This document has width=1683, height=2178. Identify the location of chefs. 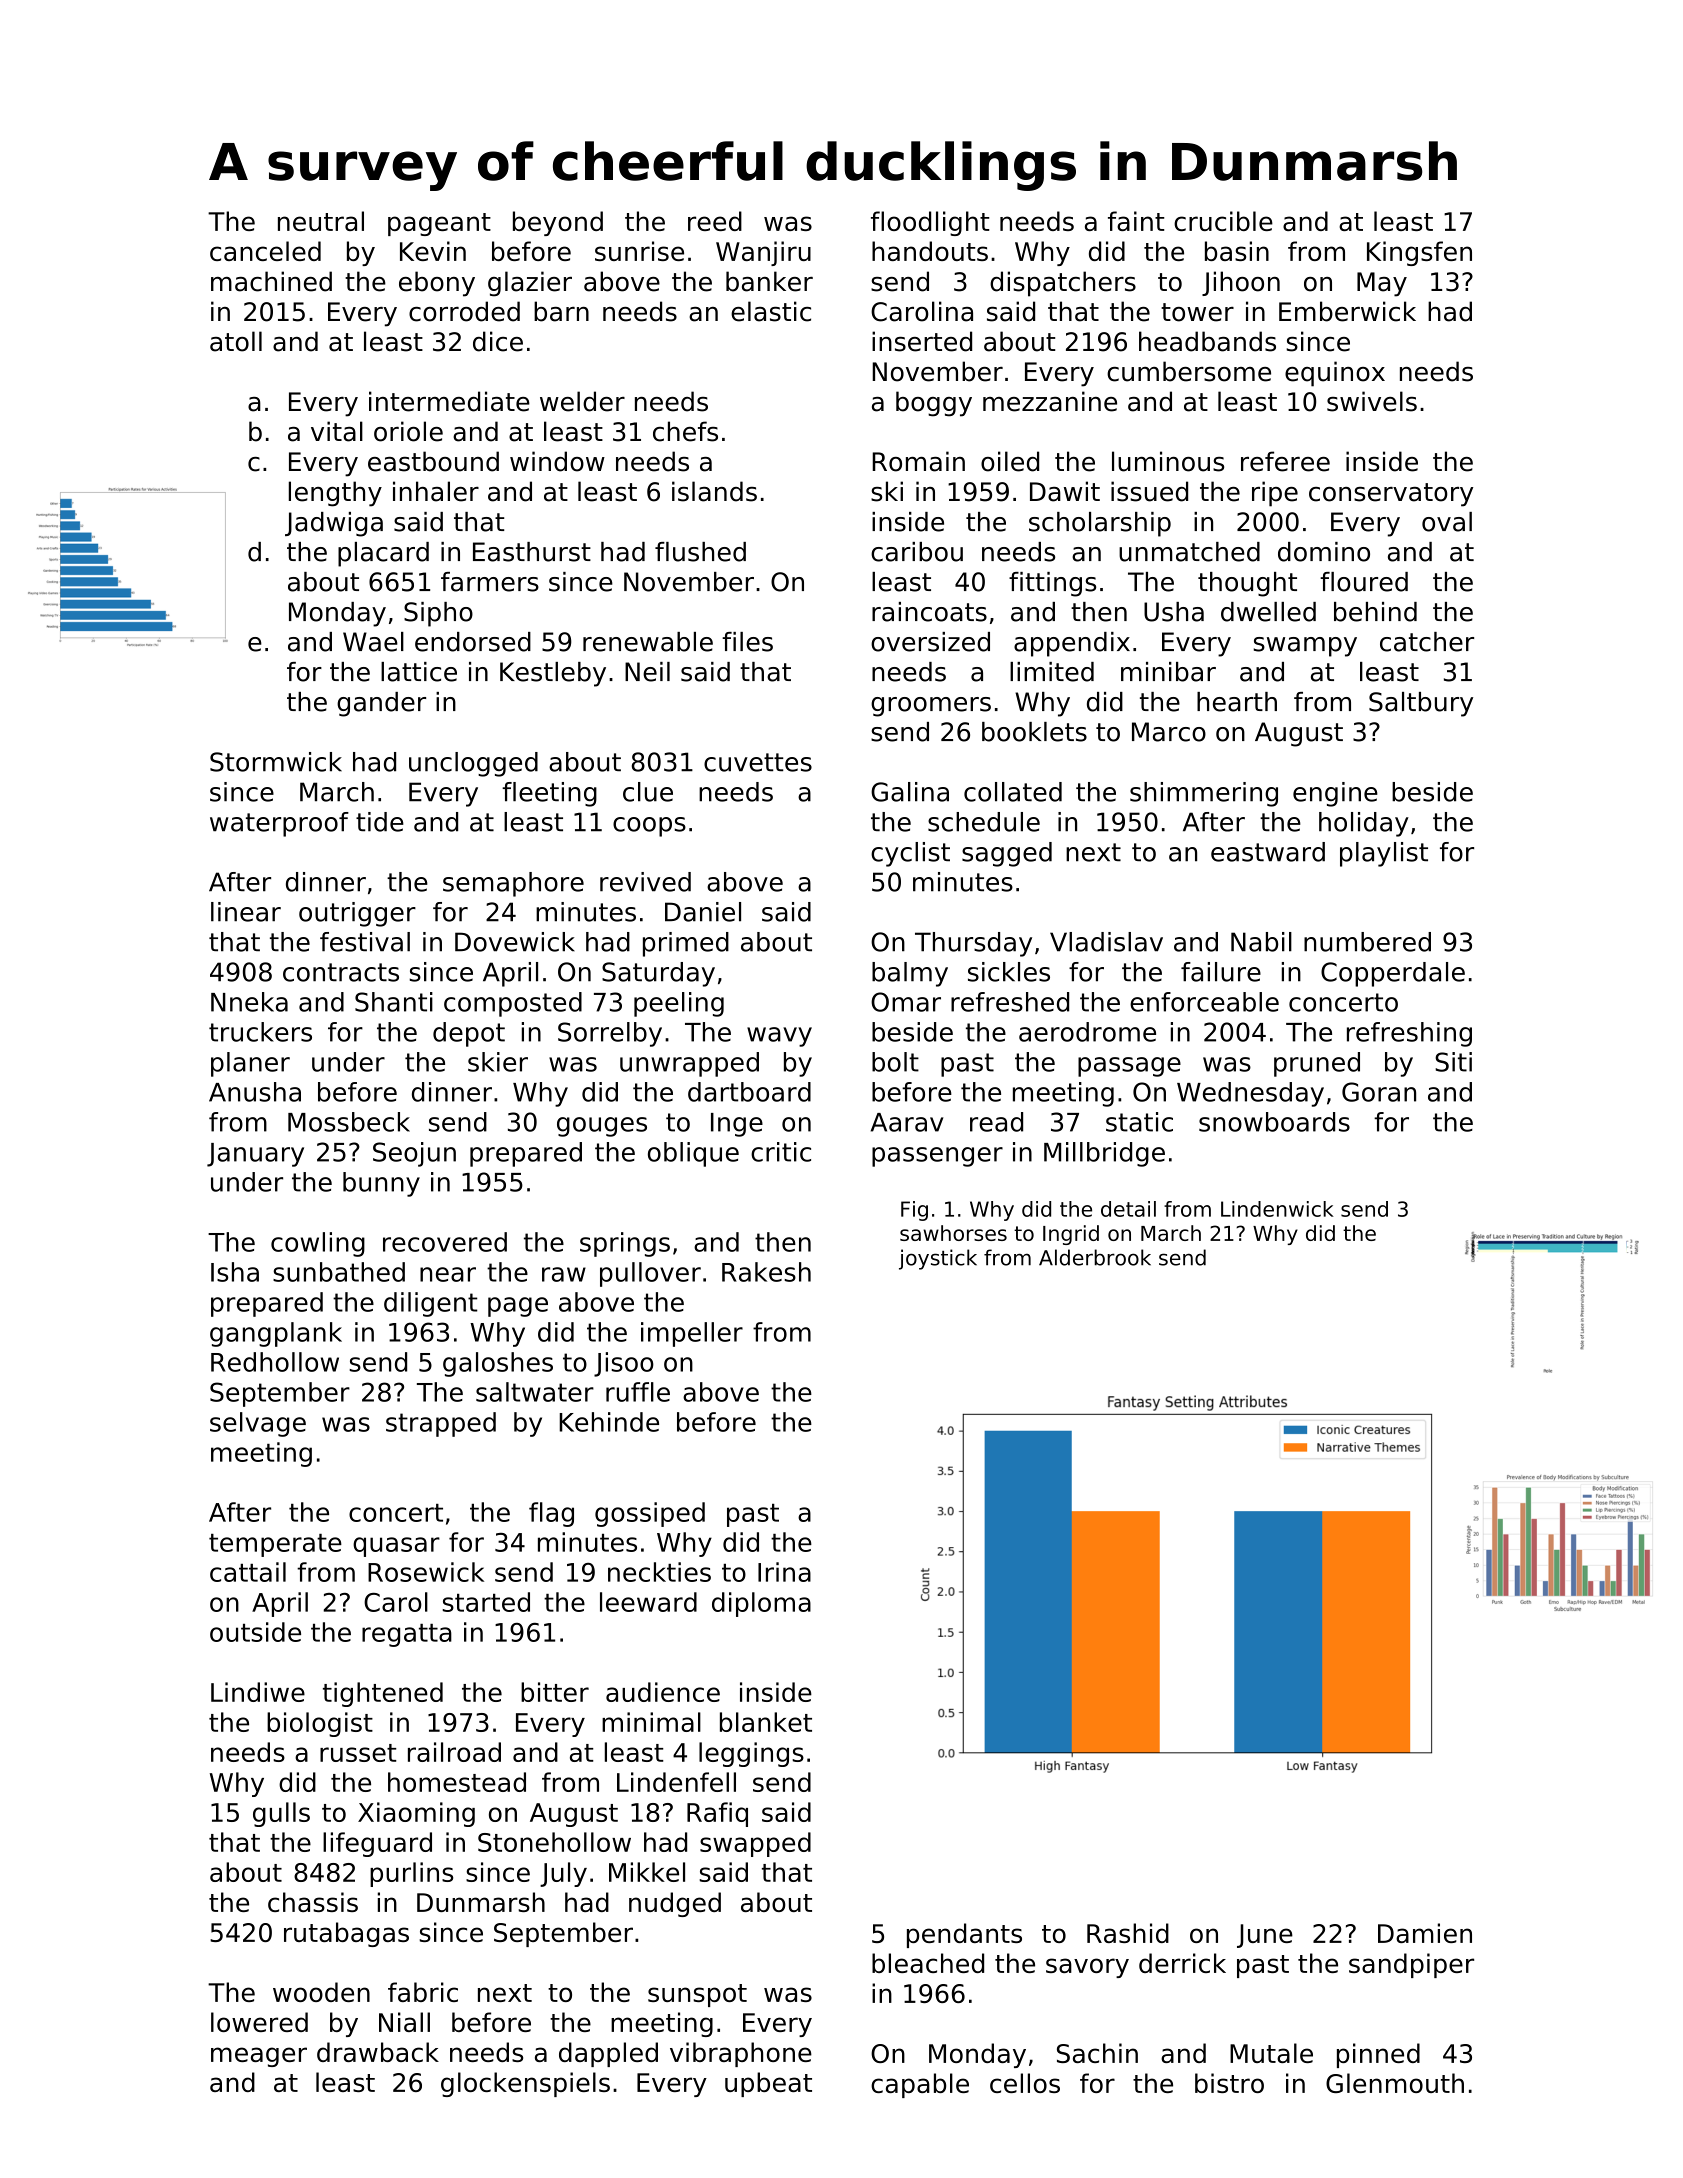
(685, 431).
